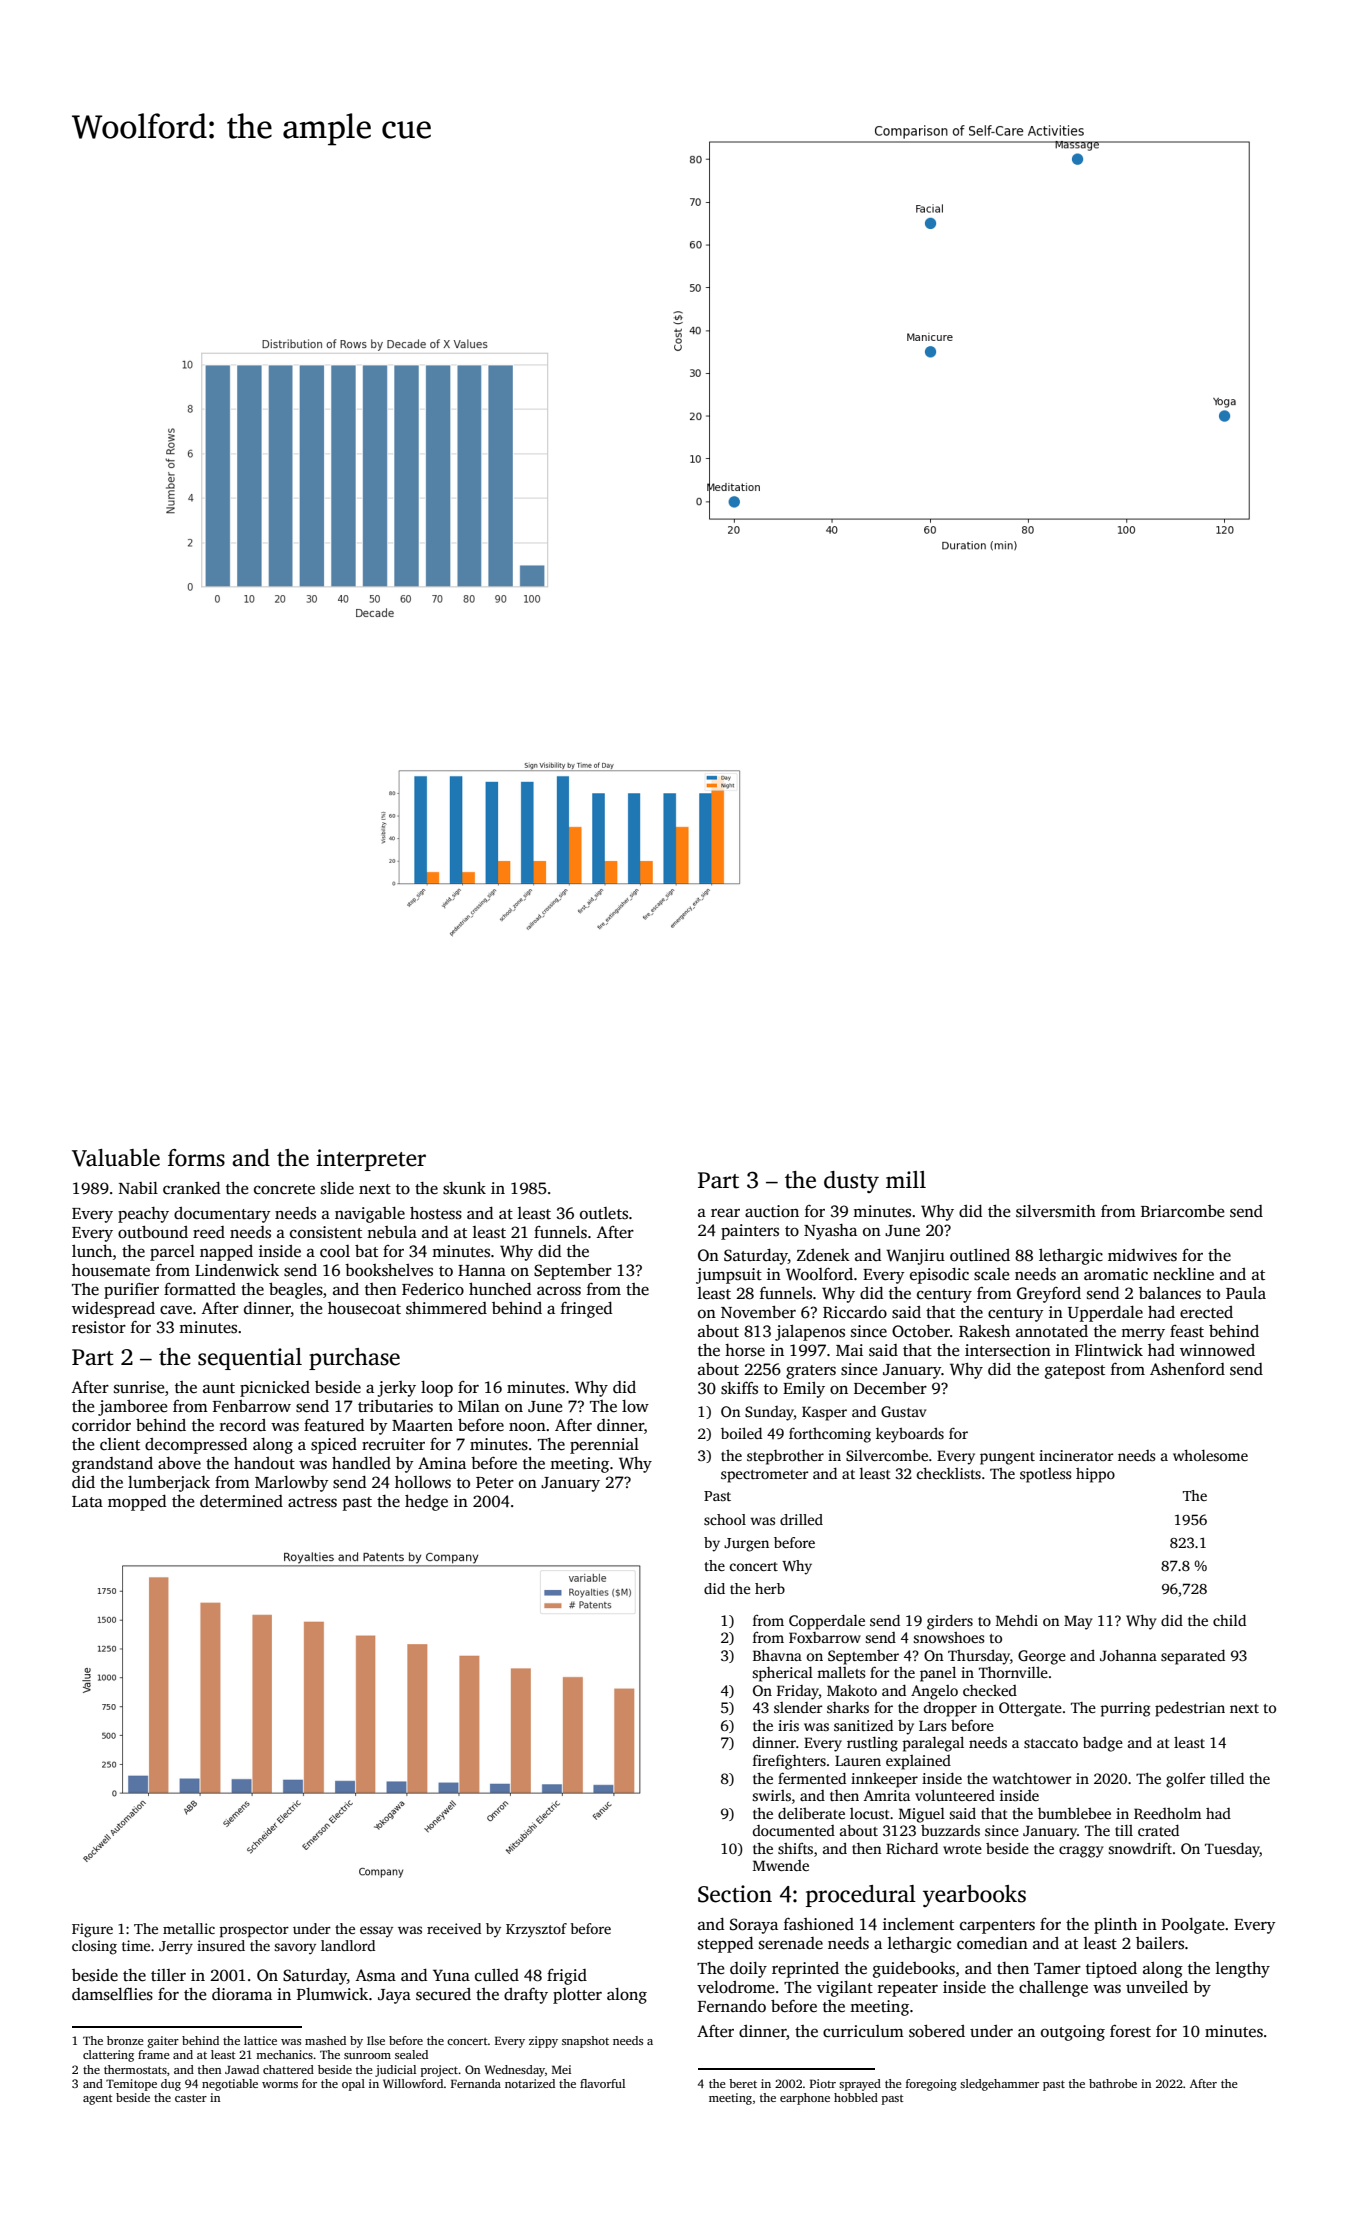 This page has width=1351, height=2225. I want to click on Ashenford, so click(1187, 1369).
